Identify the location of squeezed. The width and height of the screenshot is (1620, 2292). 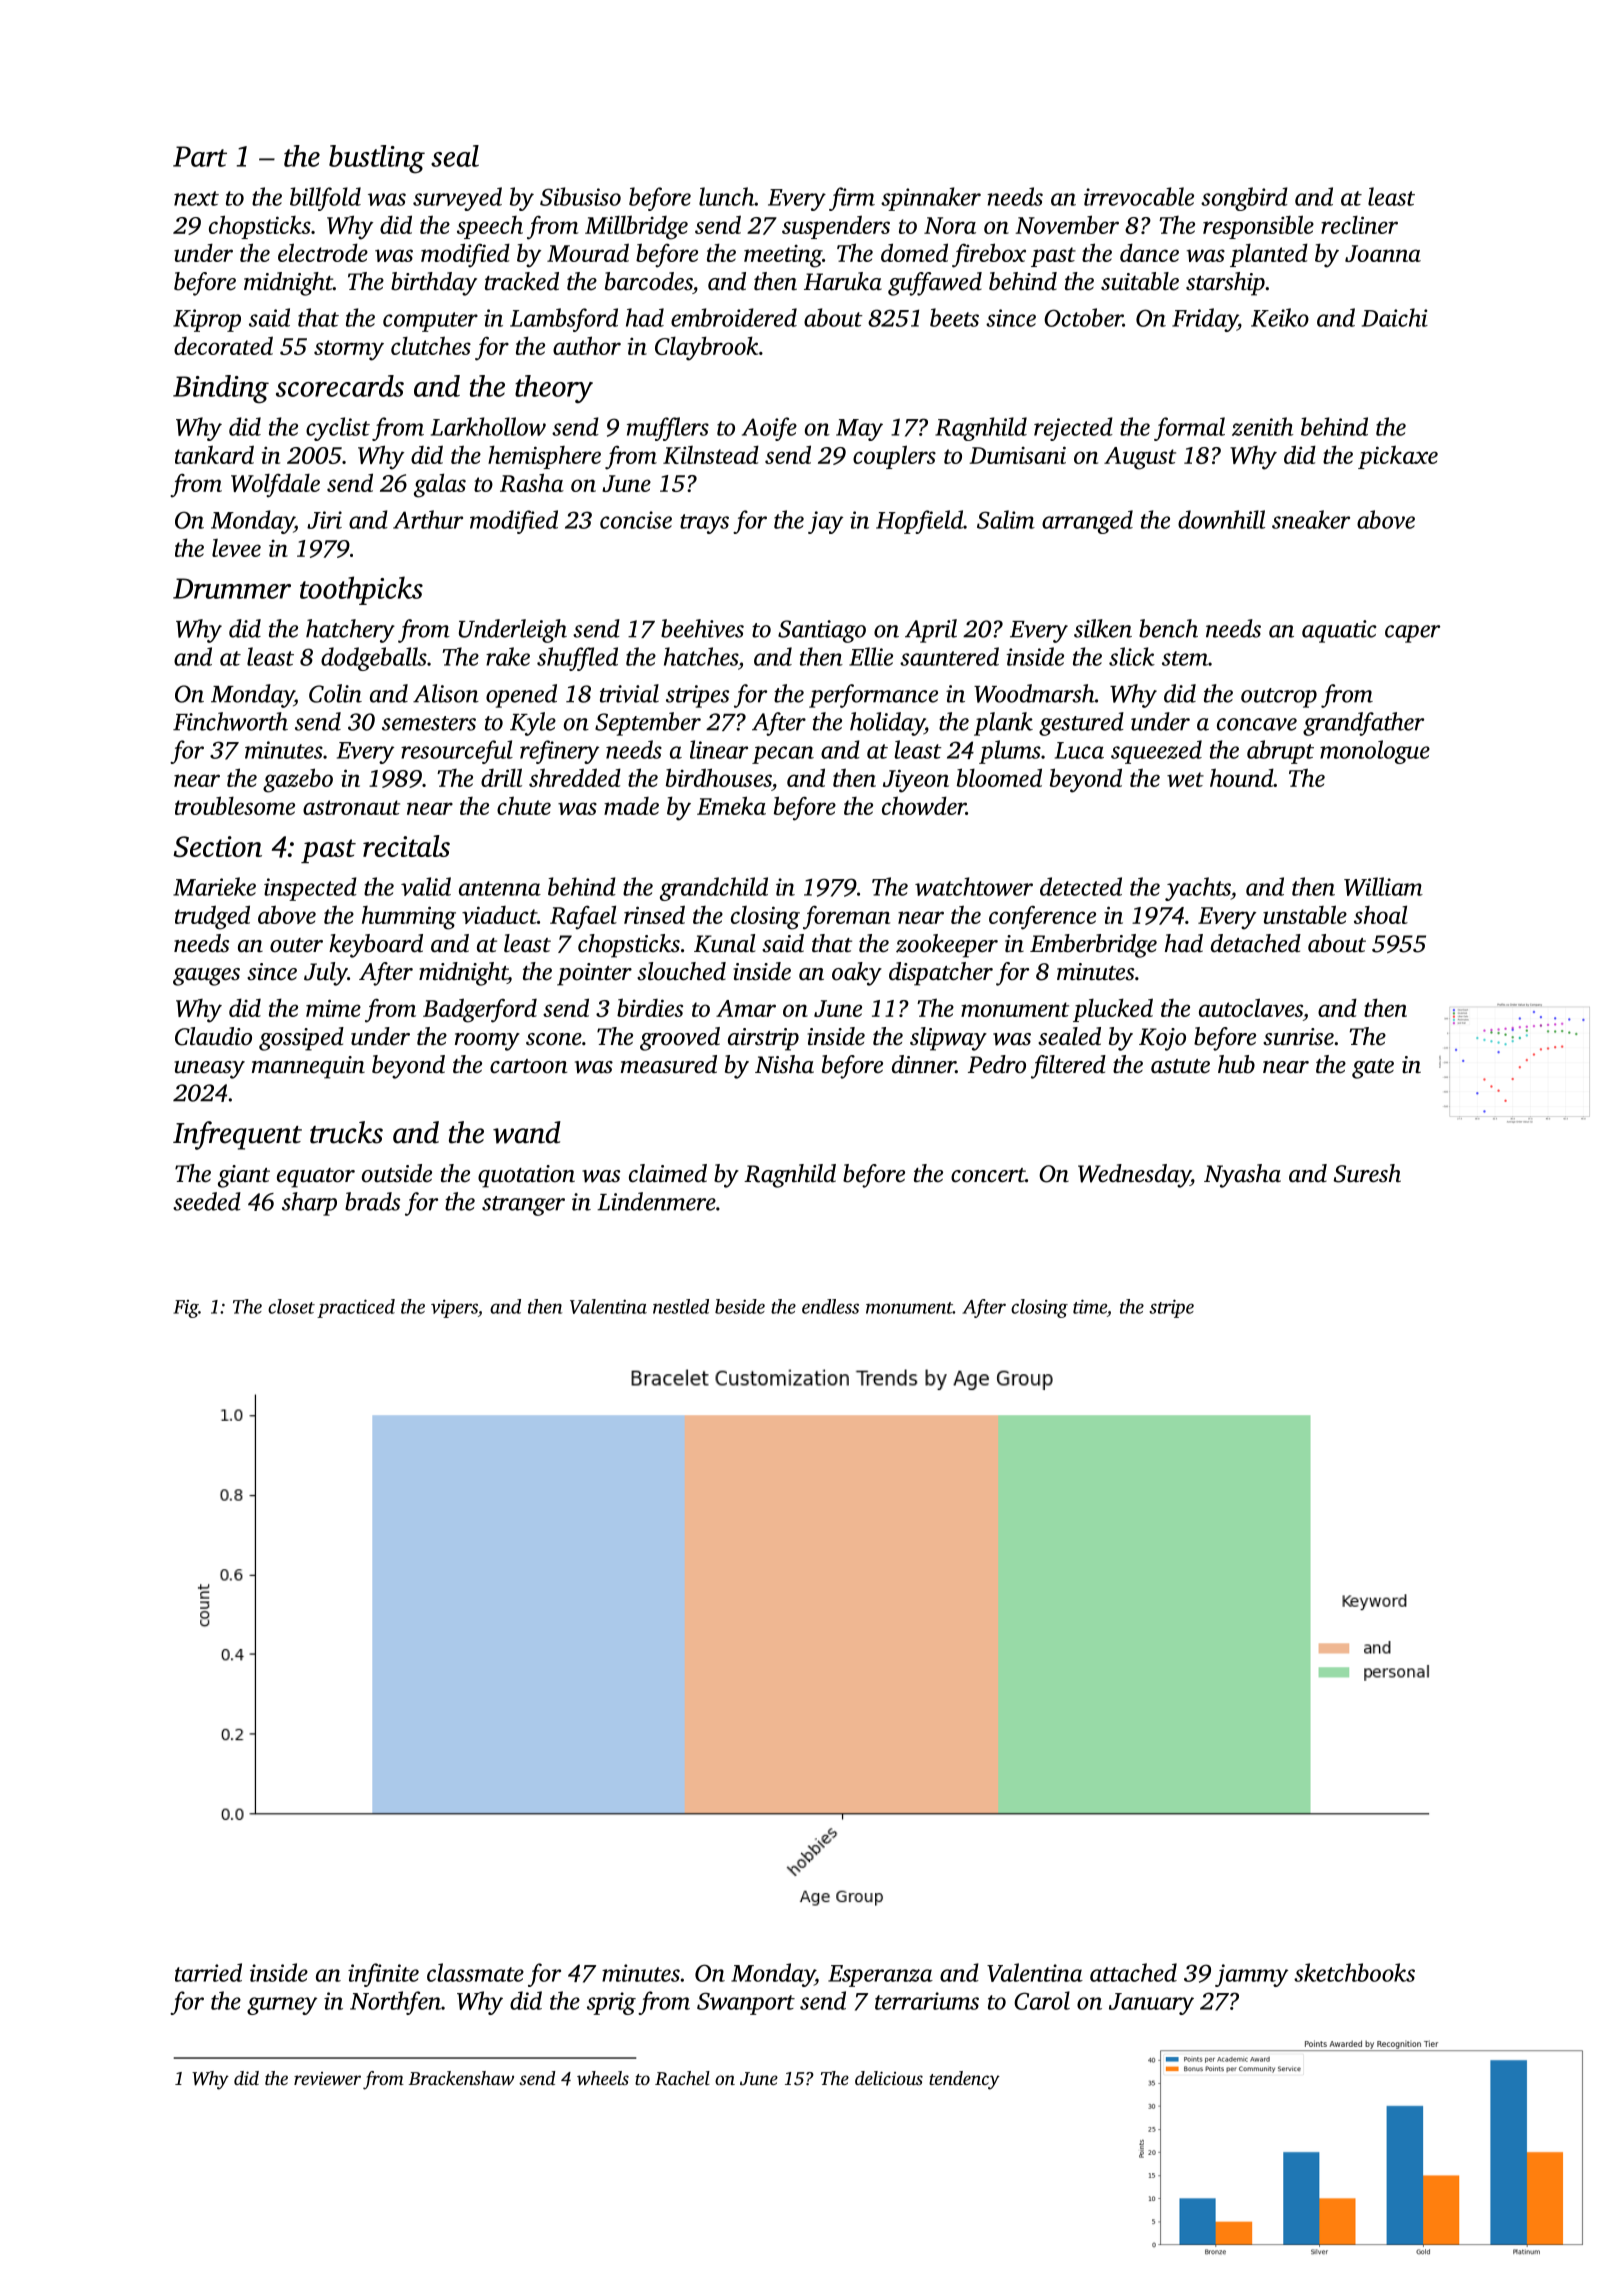
(1156, 752).
